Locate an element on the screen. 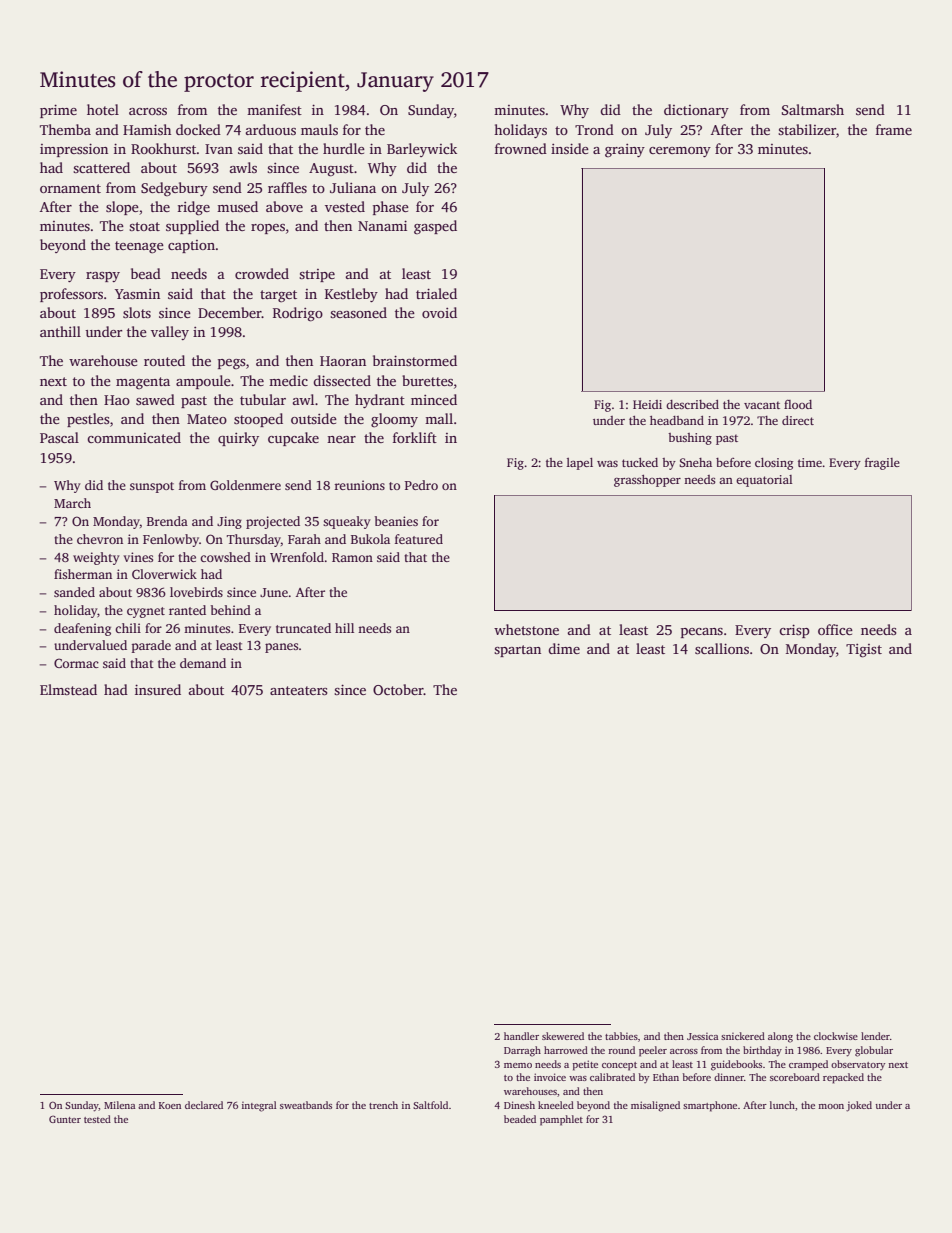  dictionary is located at coordinates (696, 111).
